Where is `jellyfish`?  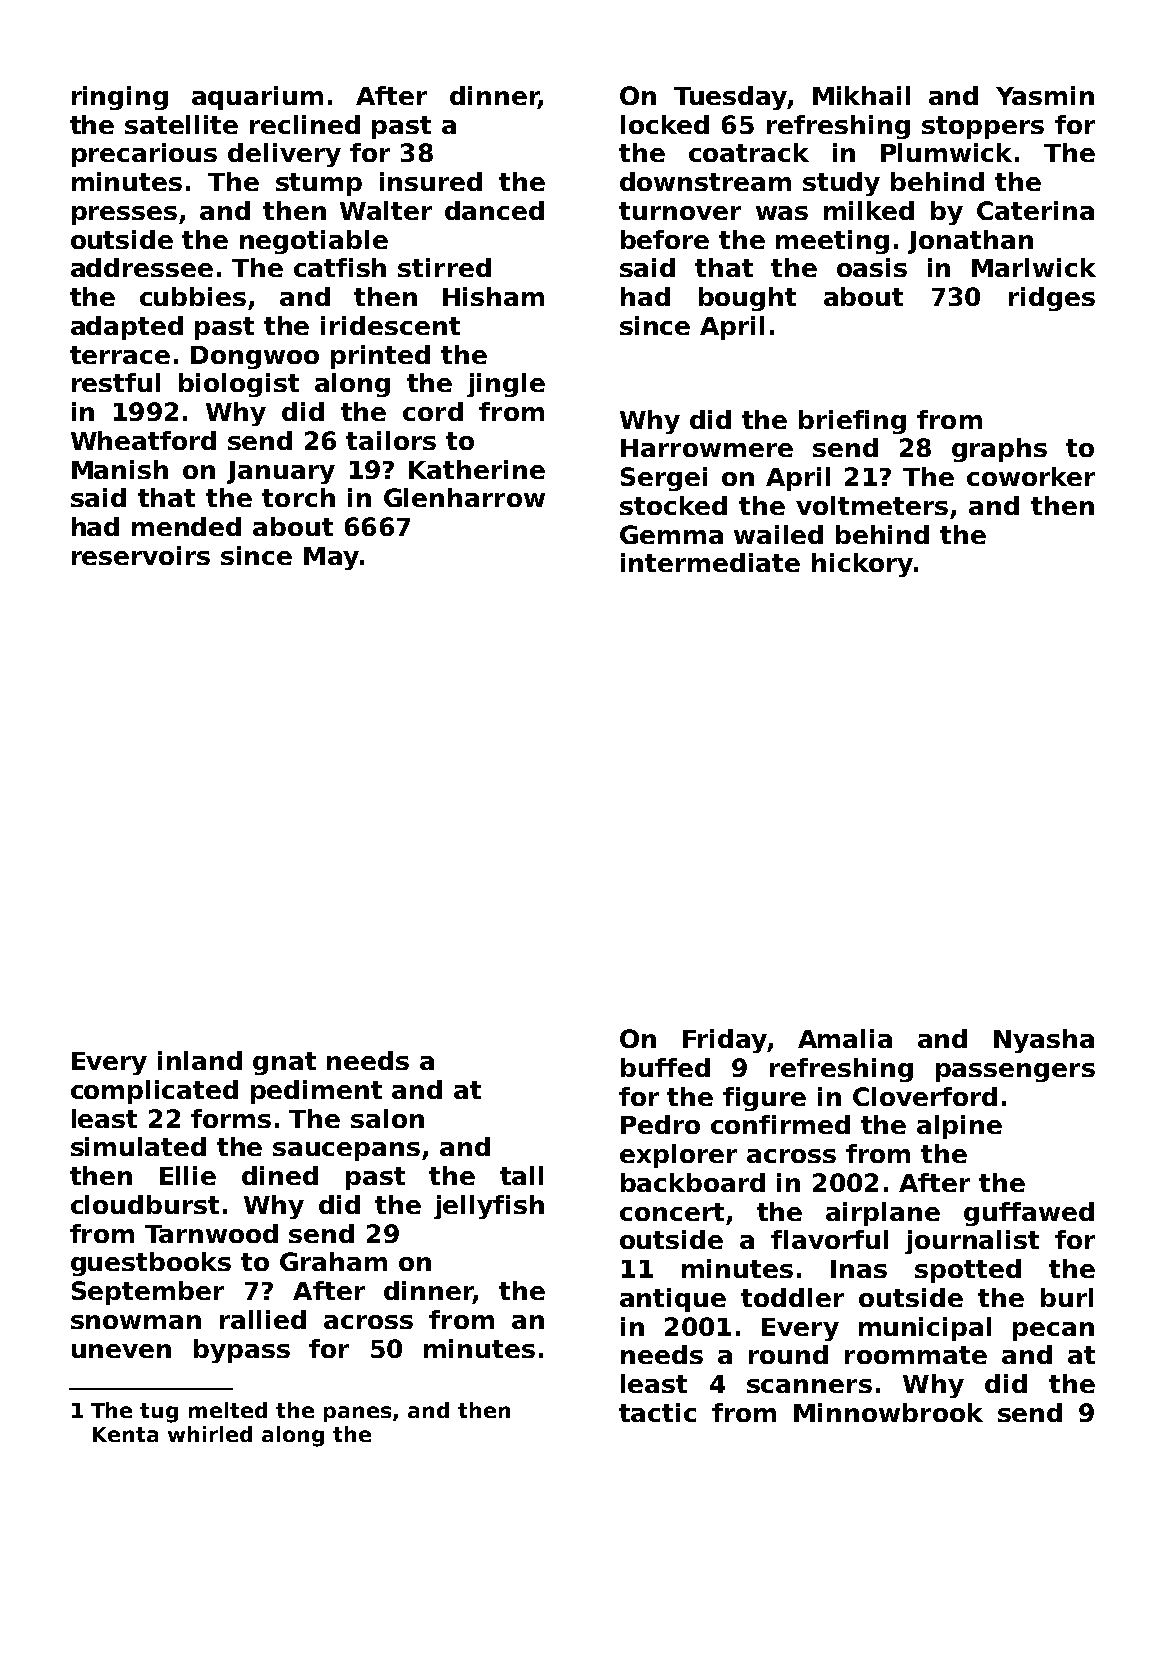 jellyfish is located at coordinates (489, 1207).
